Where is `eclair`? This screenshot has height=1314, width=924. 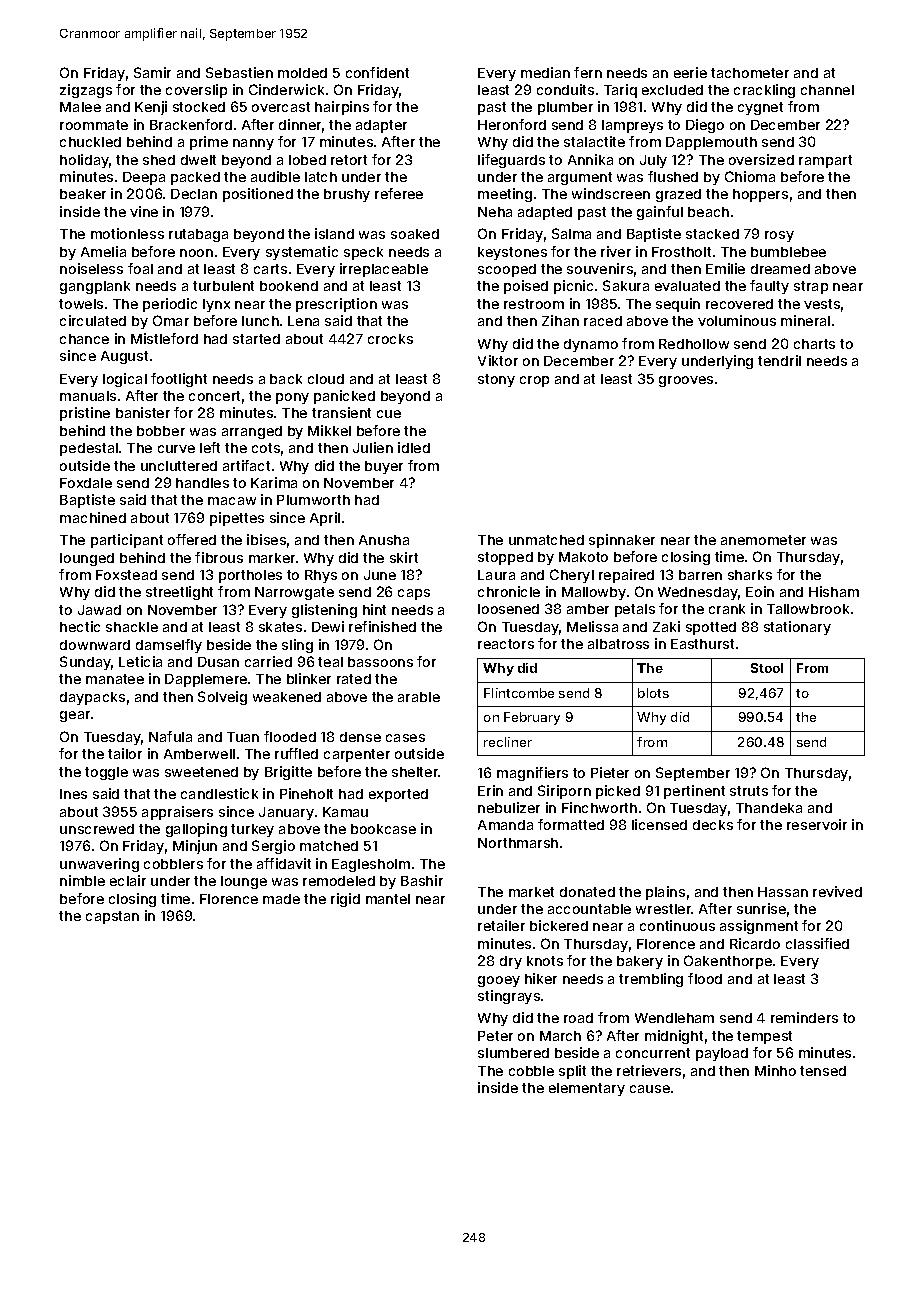
eclair is located at coordinates (128, 880).
